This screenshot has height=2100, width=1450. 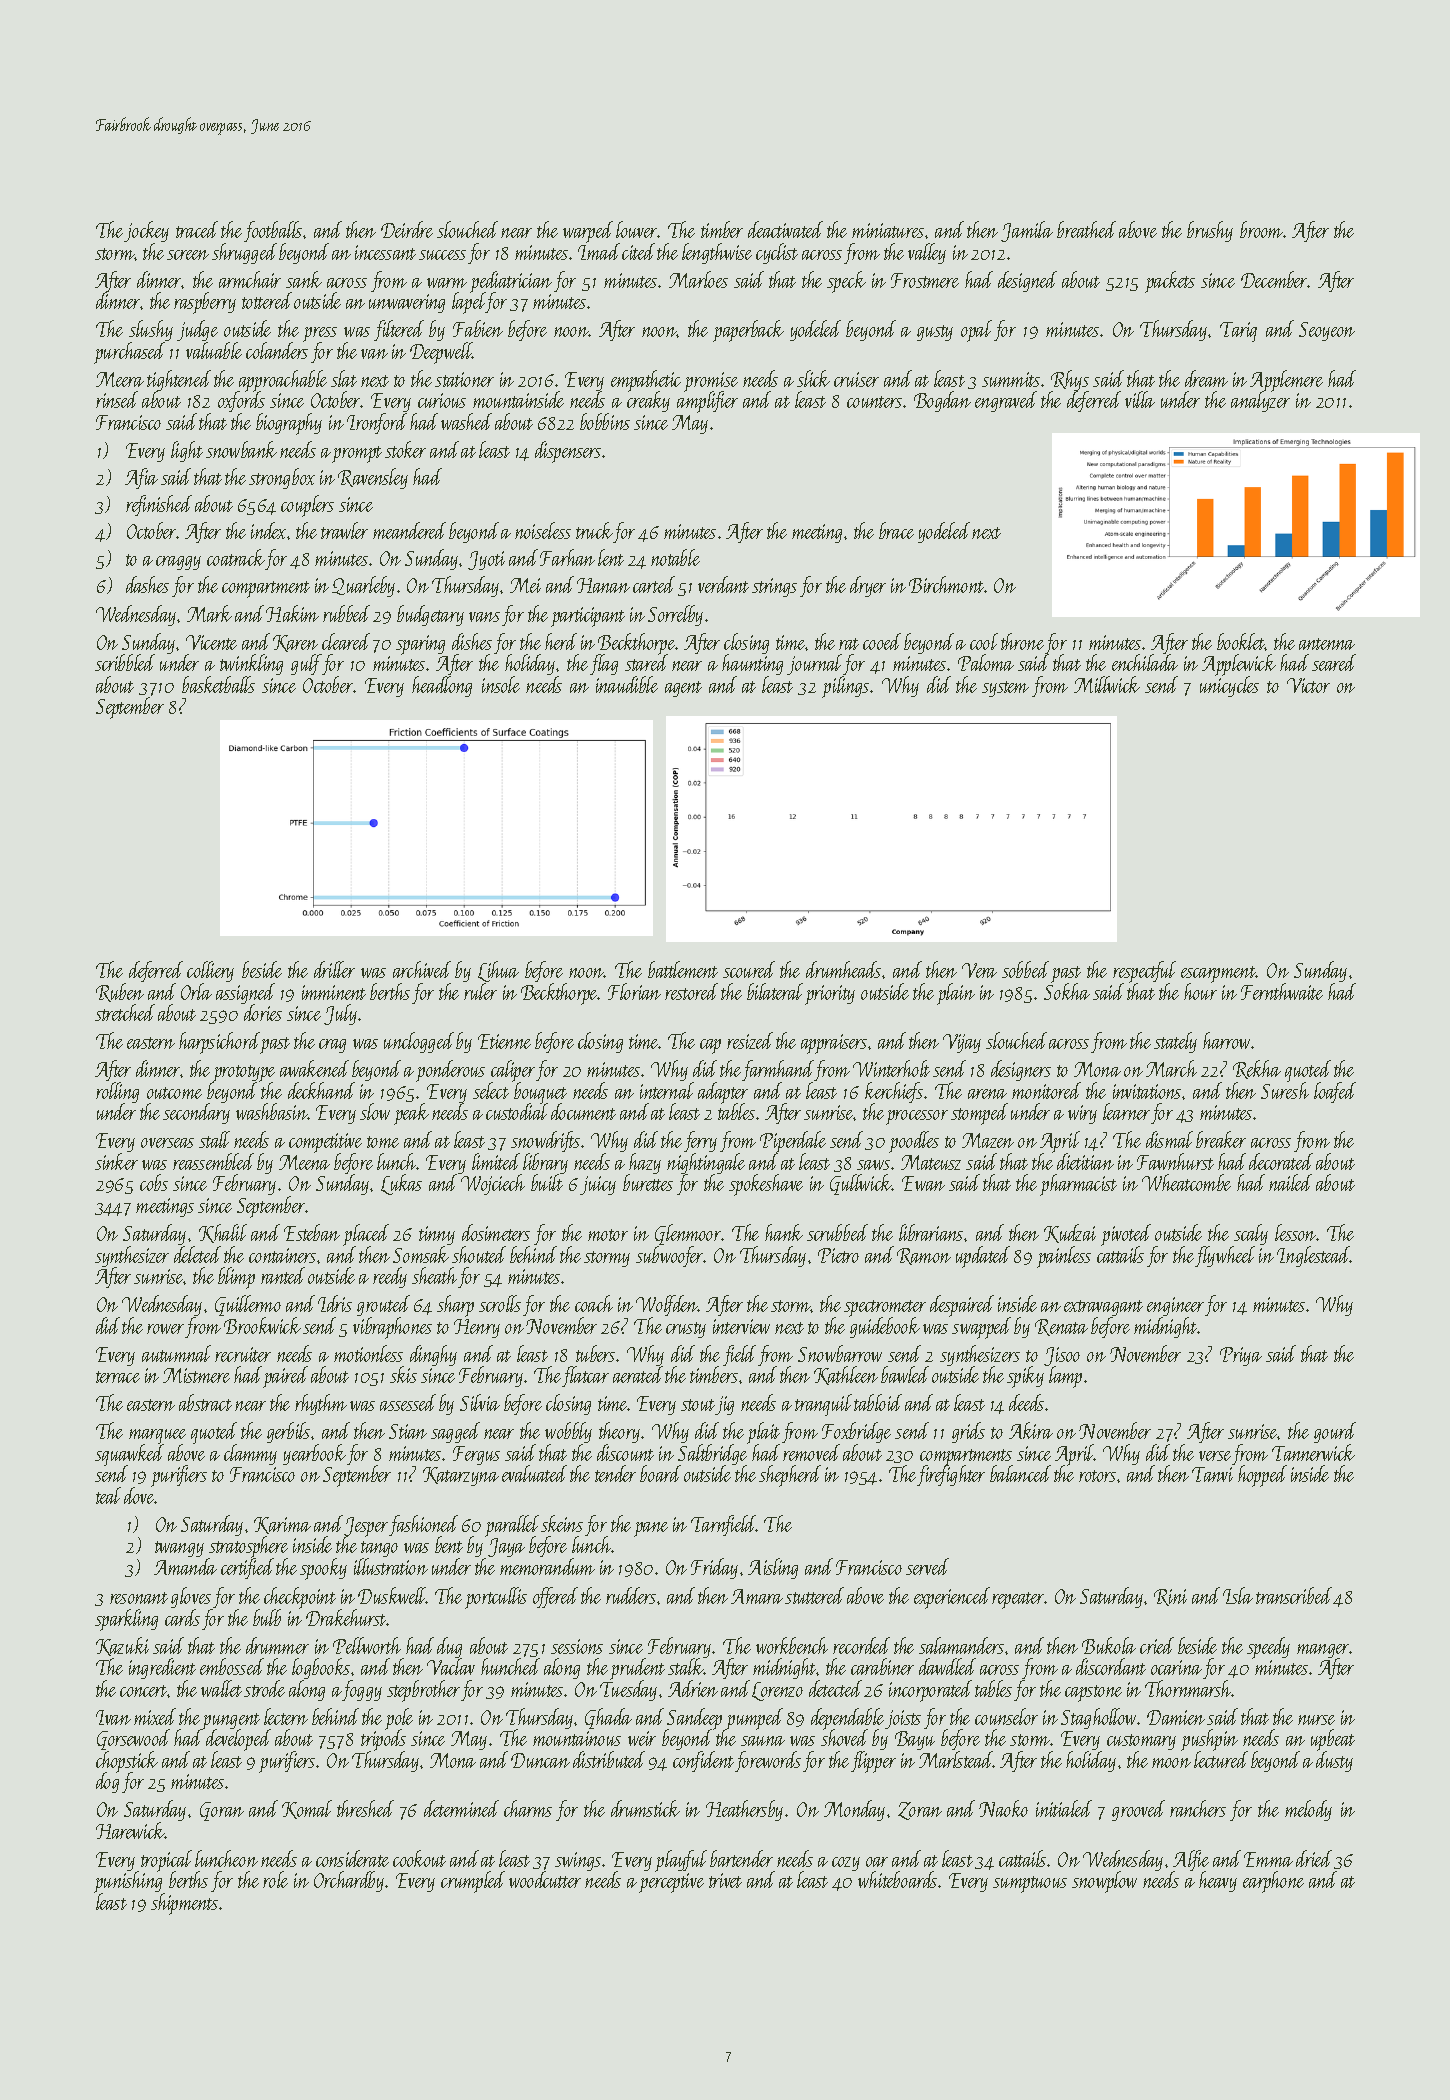 I want to click on workbench, so click(x=792, y=1645).
